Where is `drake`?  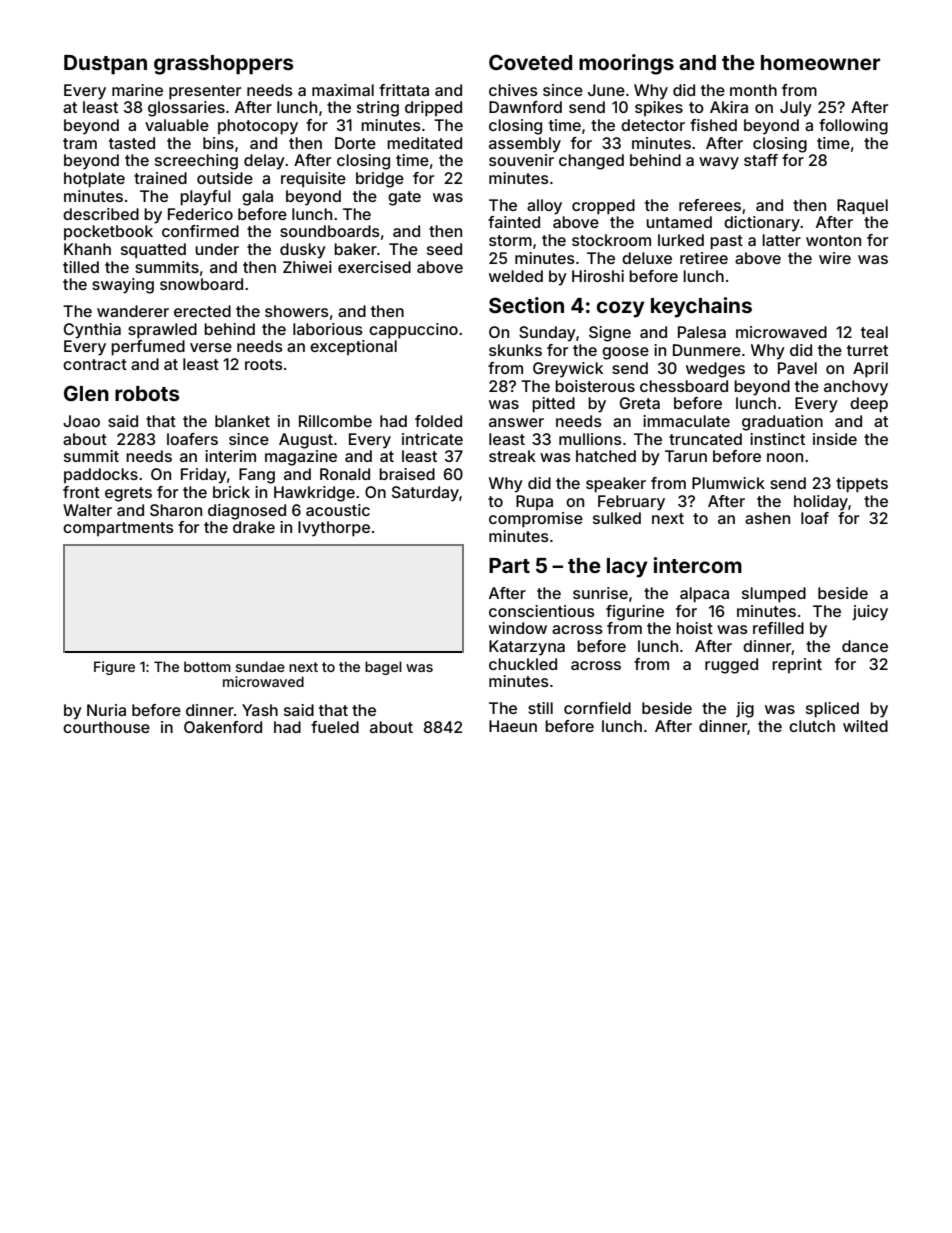
drake is located at coordinates (254, 527).
